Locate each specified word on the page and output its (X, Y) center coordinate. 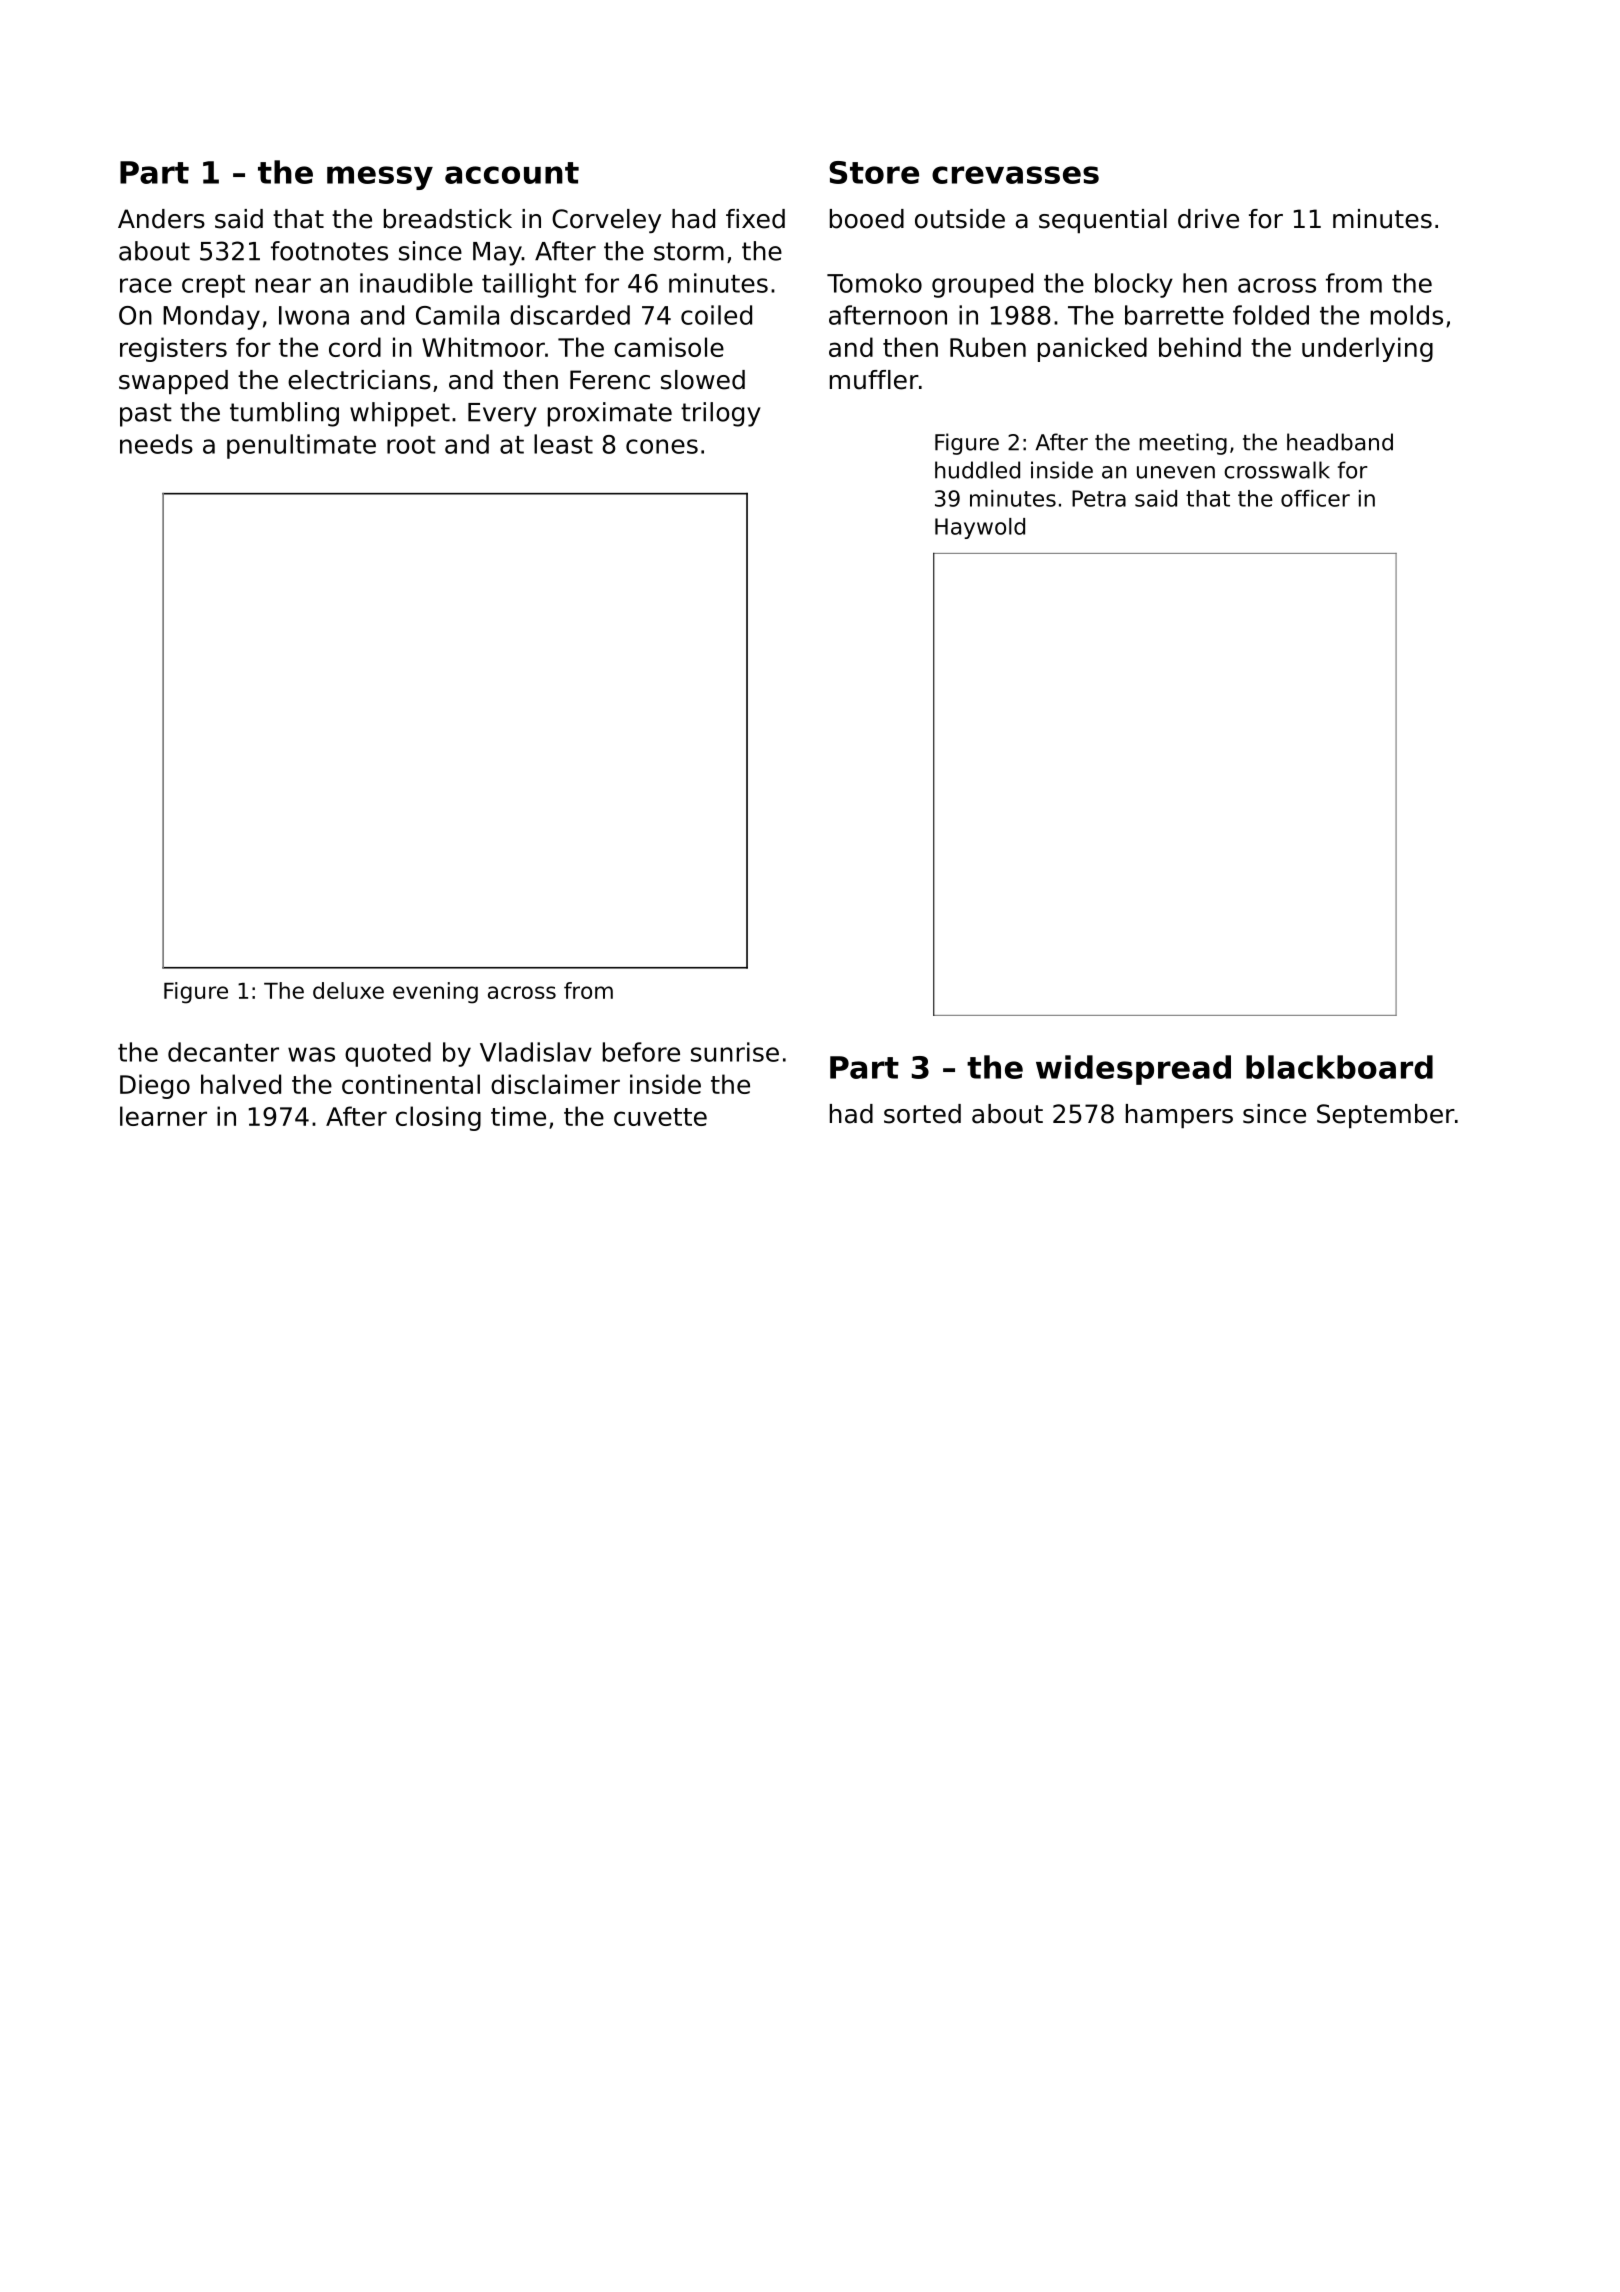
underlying (1367, 349)
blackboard (1339, 1067)
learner (163, 1116)
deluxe (348, 990)
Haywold (980, 528)
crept (213, 286)
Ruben (988, 347)
